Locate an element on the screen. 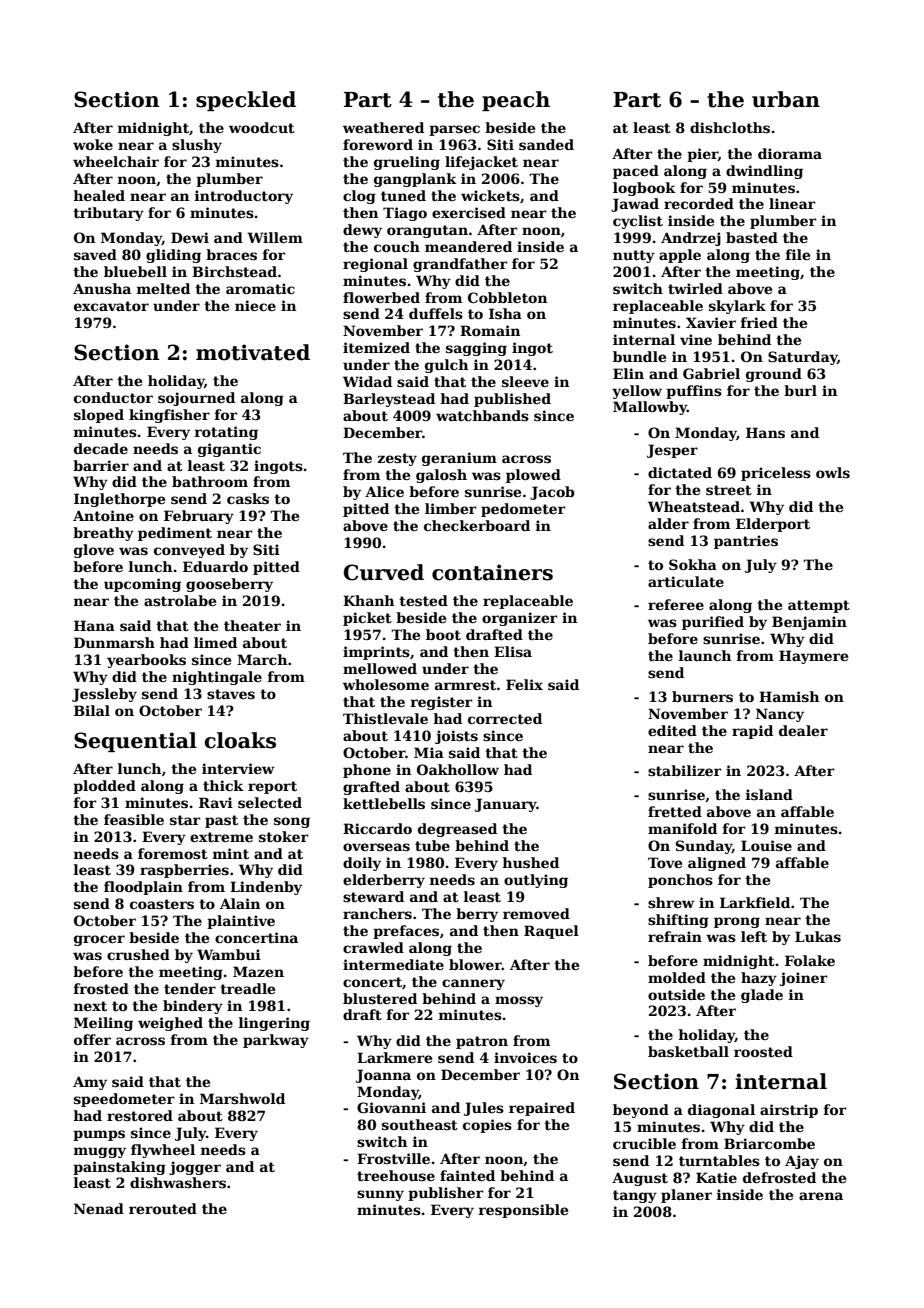 The height and width of the screenshot is (1308, 924). weighed is located at coordinates (170, 1024).
